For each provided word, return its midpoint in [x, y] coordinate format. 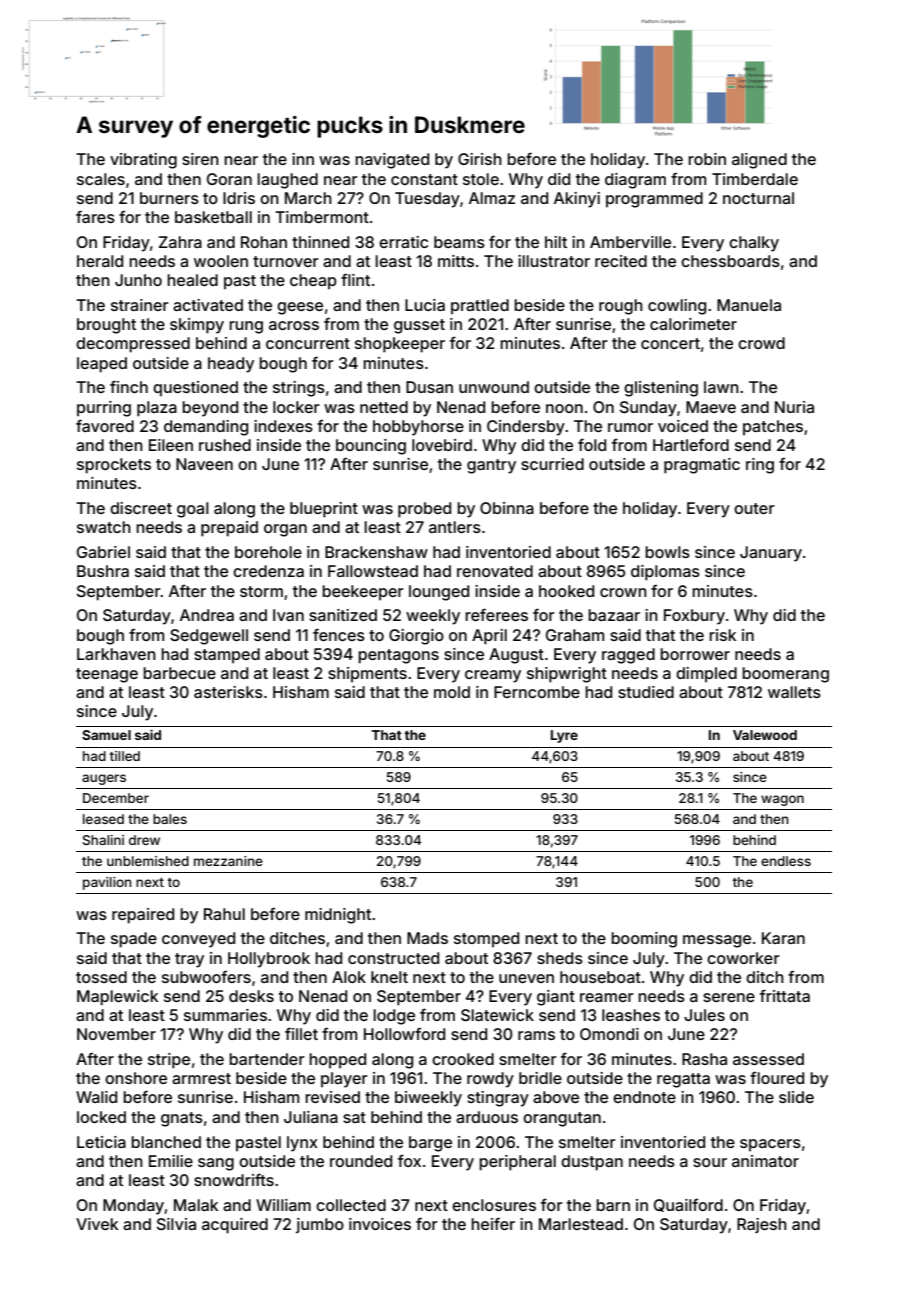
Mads [427, 938]
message [717, 941]
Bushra [103, 571]
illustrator [554, 261]
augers [104, 779]
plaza [157, 409]
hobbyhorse [418, 428]
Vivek [97, 1224]
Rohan [264, 242]
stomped [486, 940]
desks [251, 996]
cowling [677, 307]
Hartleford [691, 445]
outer [754, 508]
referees [496, 614]
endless [786, 861]
